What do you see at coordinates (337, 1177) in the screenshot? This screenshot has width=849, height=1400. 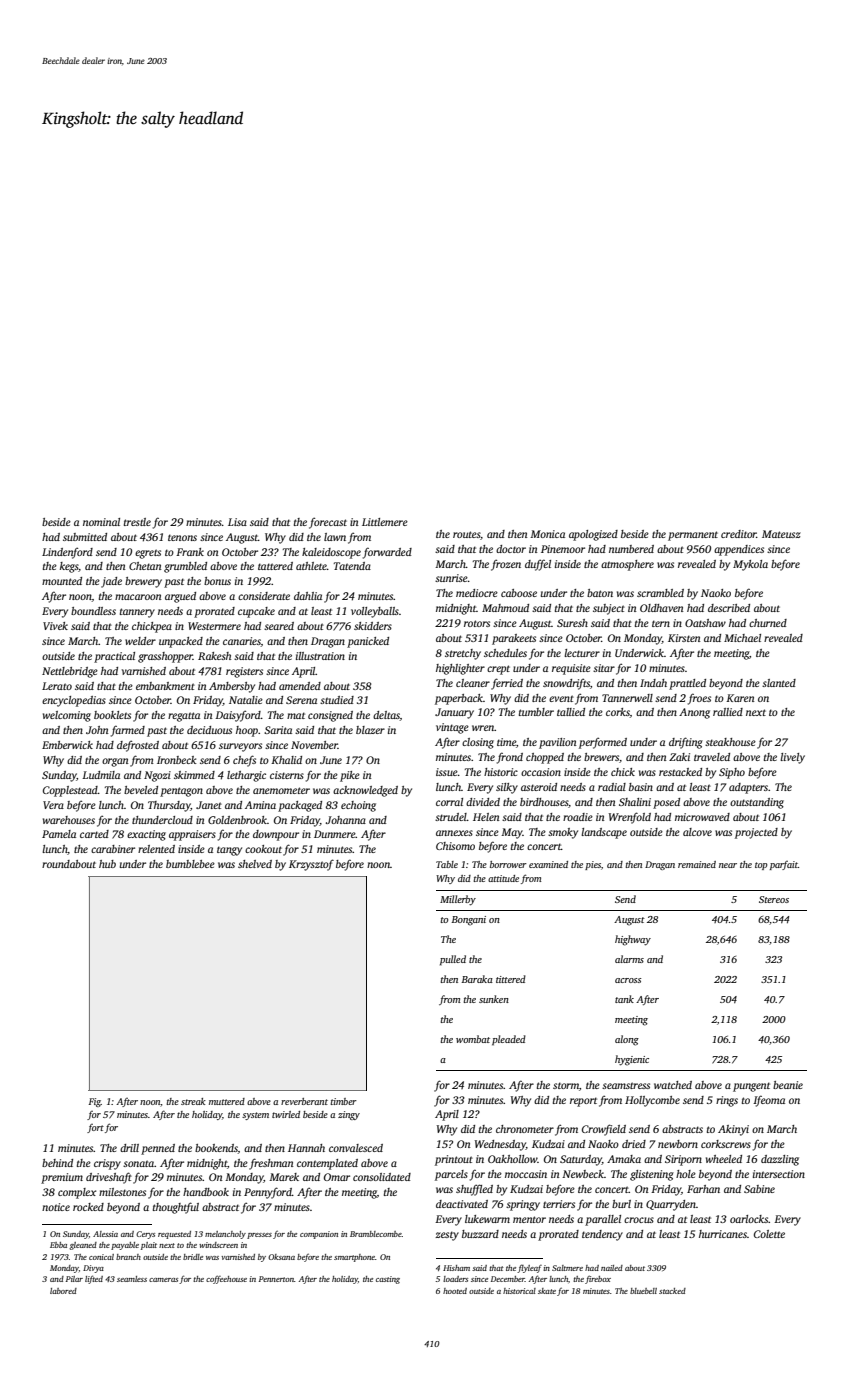 I see `Omar` at bounding box center [337, 1177].
